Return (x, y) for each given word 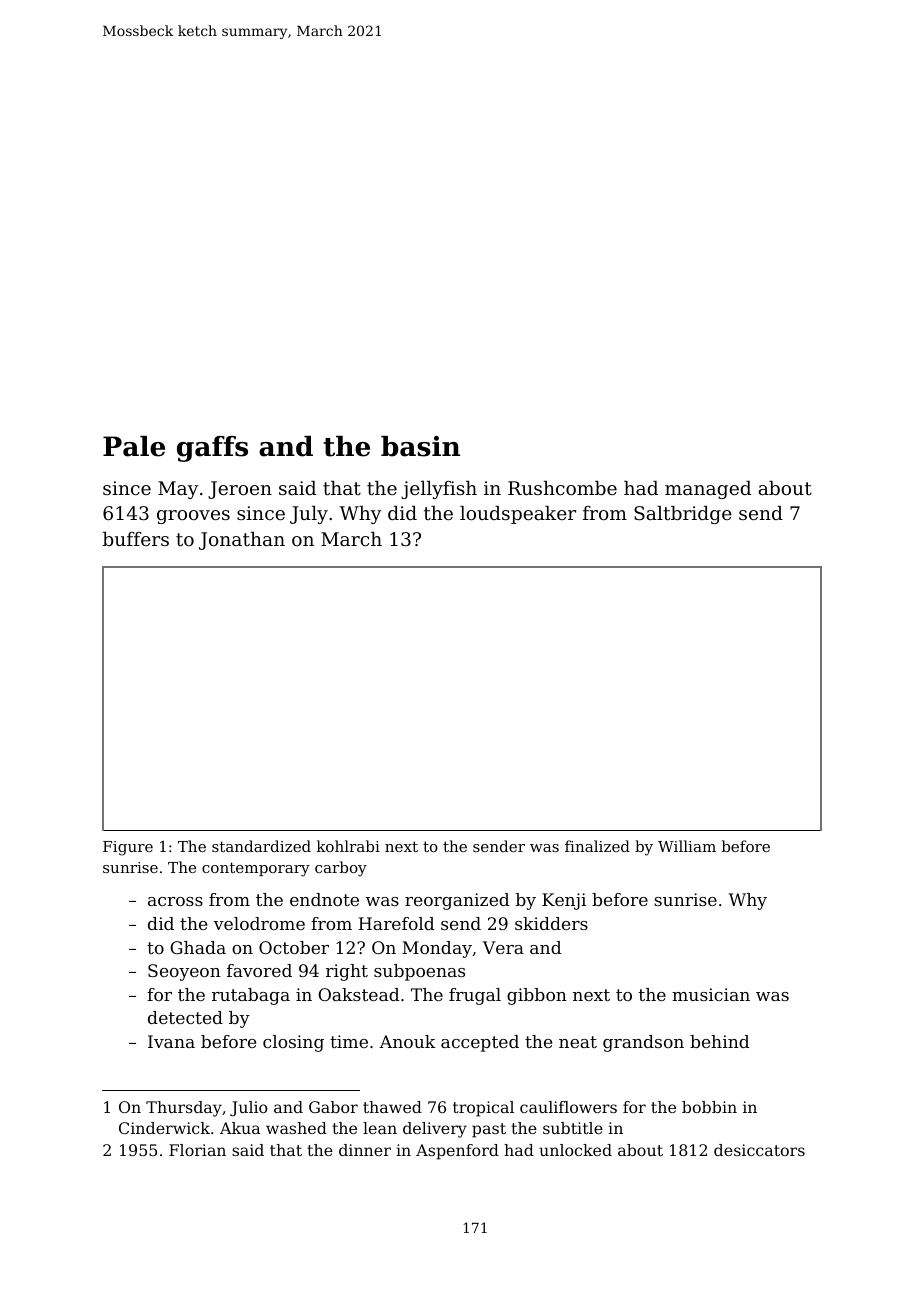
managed (708, 490)
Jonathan (242, 541)
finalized (597, 846)
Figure (128, 848)
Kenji (564, 901)
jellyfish (439, 490)
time (349, 1041)
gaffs (212, 449)
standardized (261, 846)
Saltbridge (683, 515)
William (687, 846)
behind (720, 1041)
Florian (197, 1150)
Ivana (171, 1041)
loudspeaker (518, 515)
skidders (551, 923)
